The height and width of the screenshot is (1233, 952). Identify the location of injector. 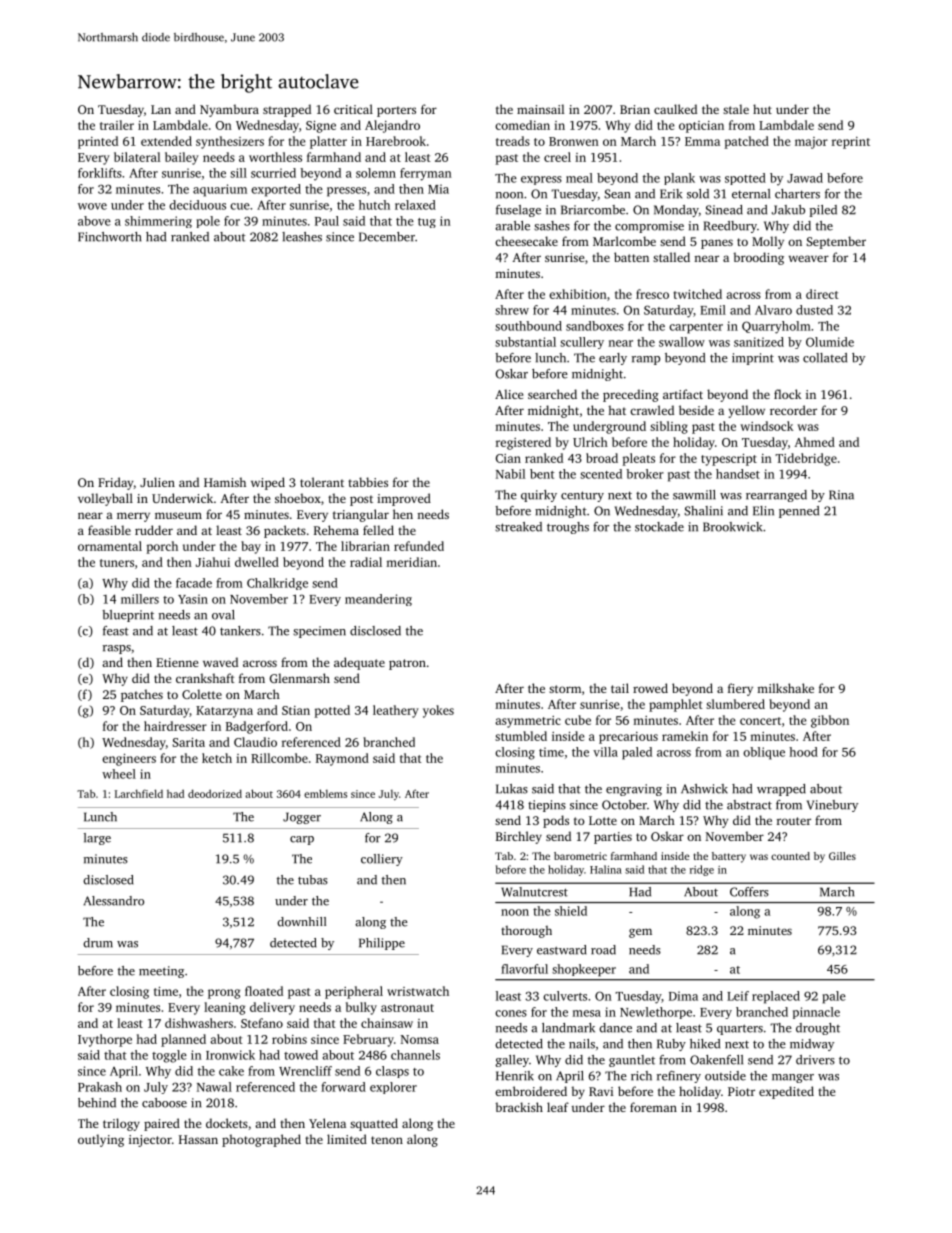
(150, 1141).
